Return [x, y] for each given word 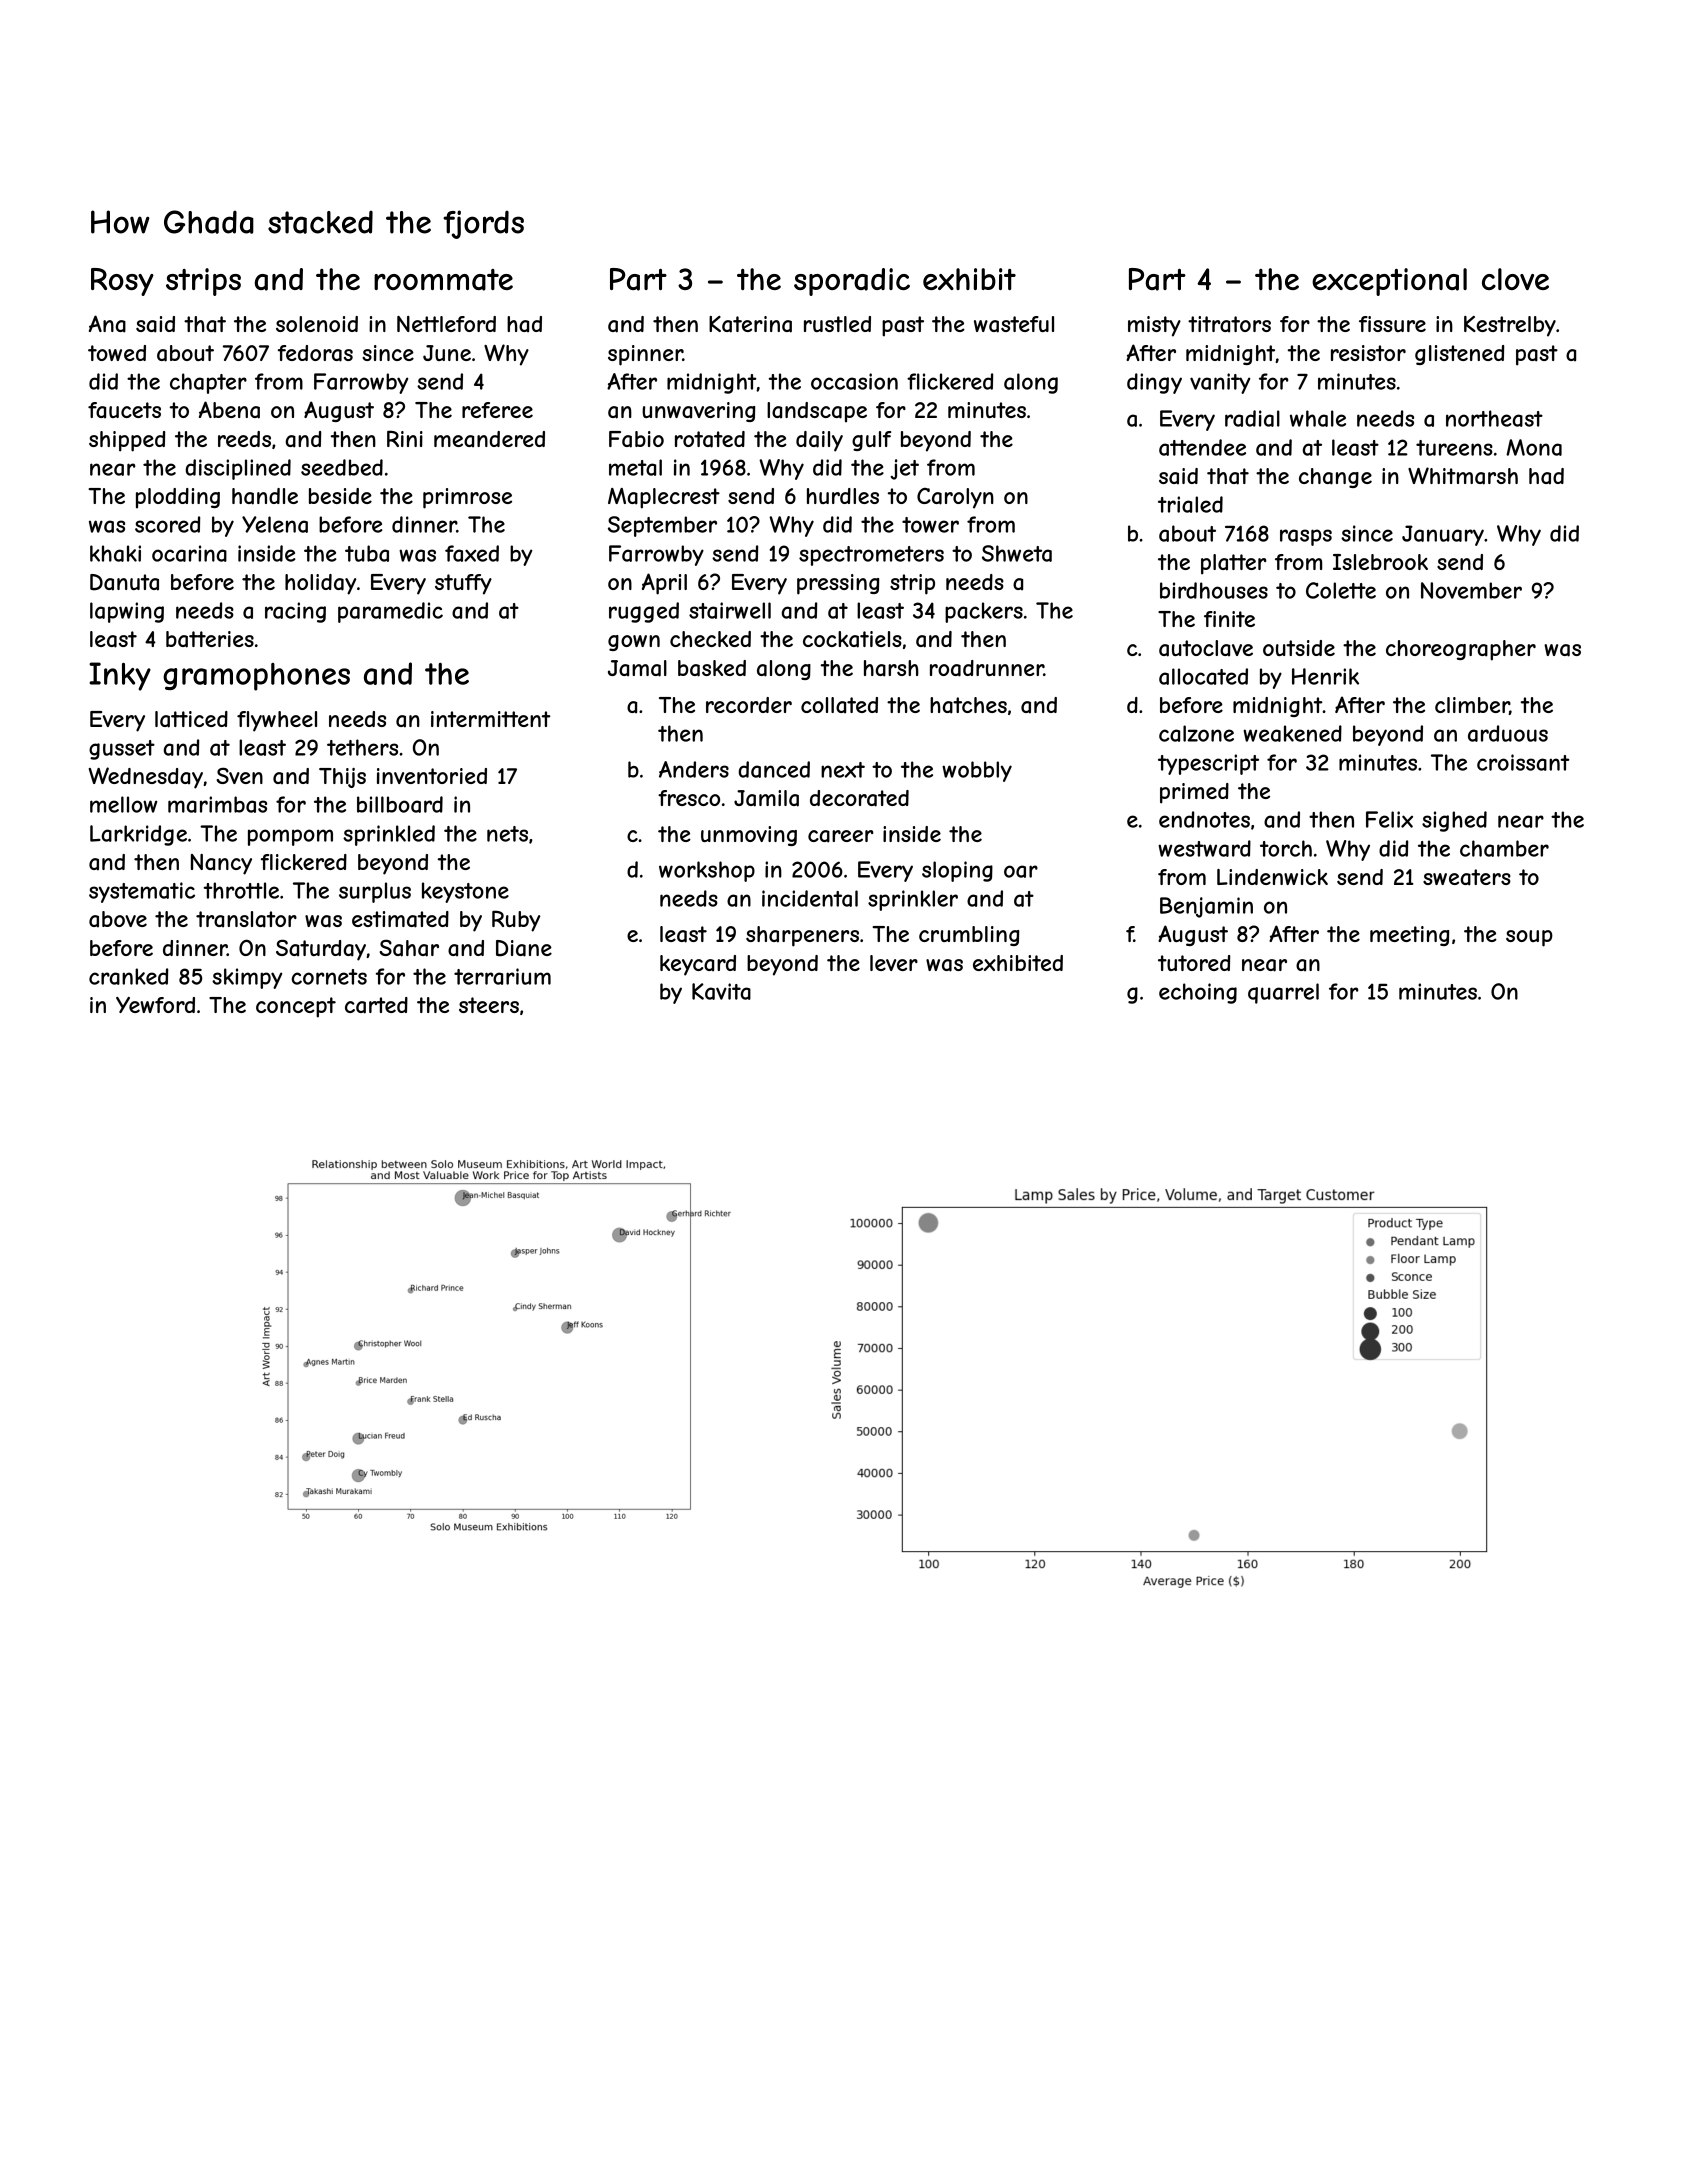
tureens [1454, 448]
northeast [1494, 418]
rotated [710, 439]
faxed [472, 553]
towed [117, 353]
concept [296, 1007]
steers [489, 1005]
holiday [320, 584]
